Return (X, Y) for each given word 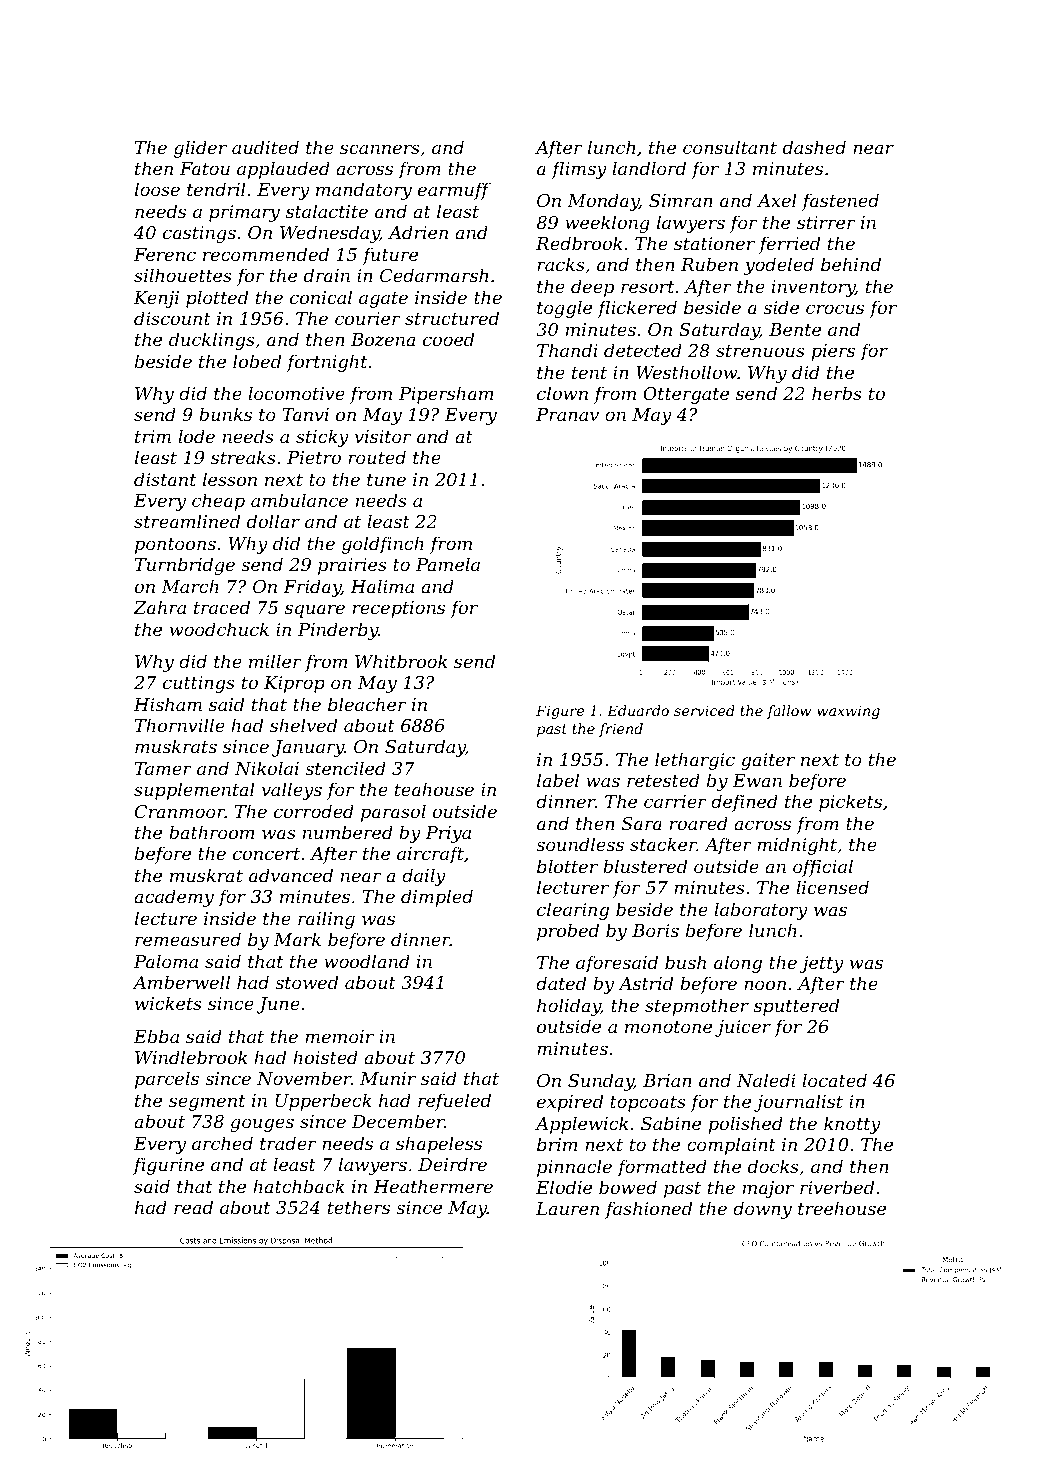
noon (765, 985)
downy (762, 1210)
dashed (814, 147)
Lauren (567, 1208)
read (193, 1207)
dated (561, 983)
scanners (380, 149)
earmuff (454, 191)
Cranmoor (180, 811)
